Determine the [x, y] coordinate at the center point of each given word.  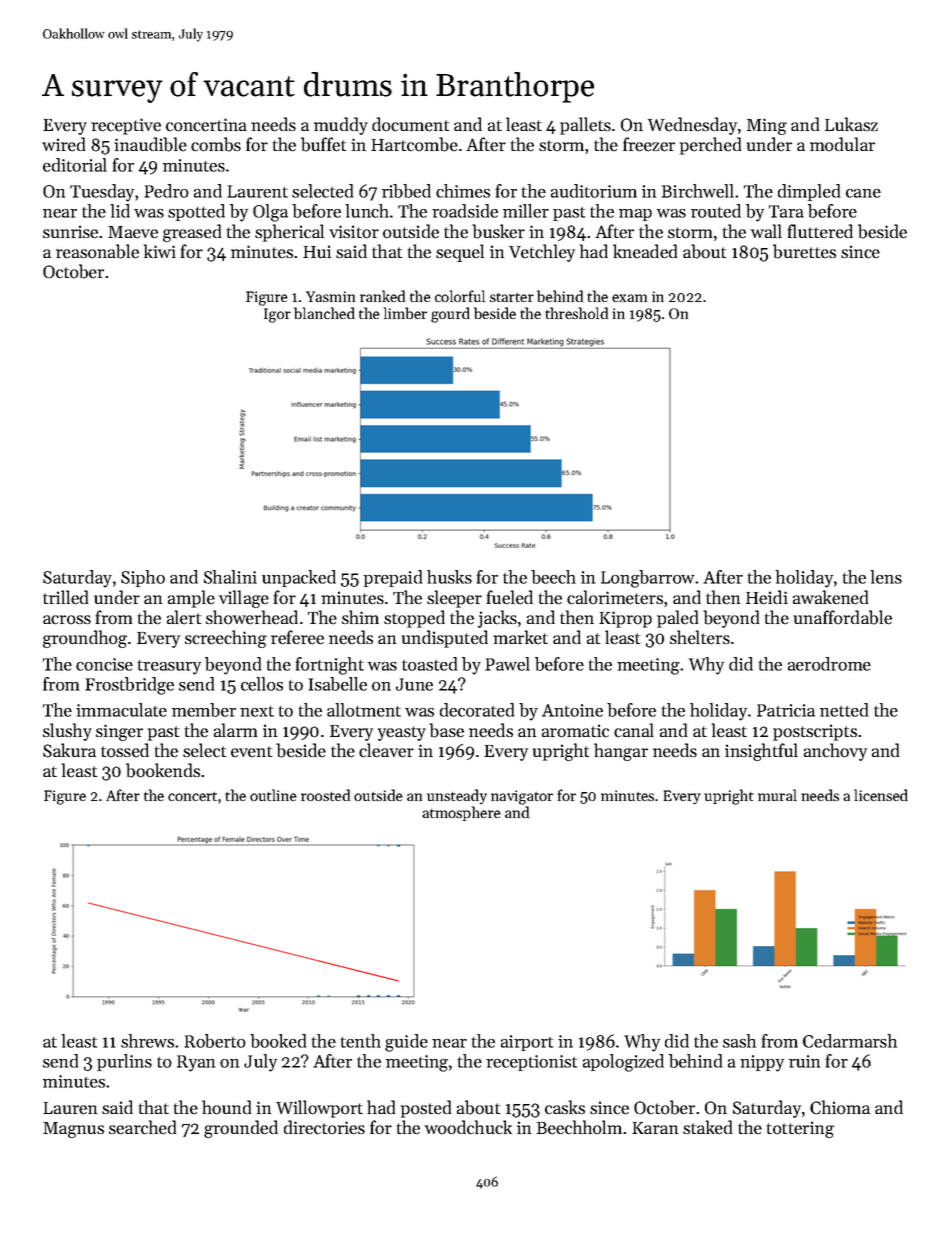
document [411, 124]
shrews [147, 1041]
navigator [522, 797]
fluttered [820, 231]
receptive [126, 126]
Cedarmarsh [850, 1041]
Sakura [69, 750]
